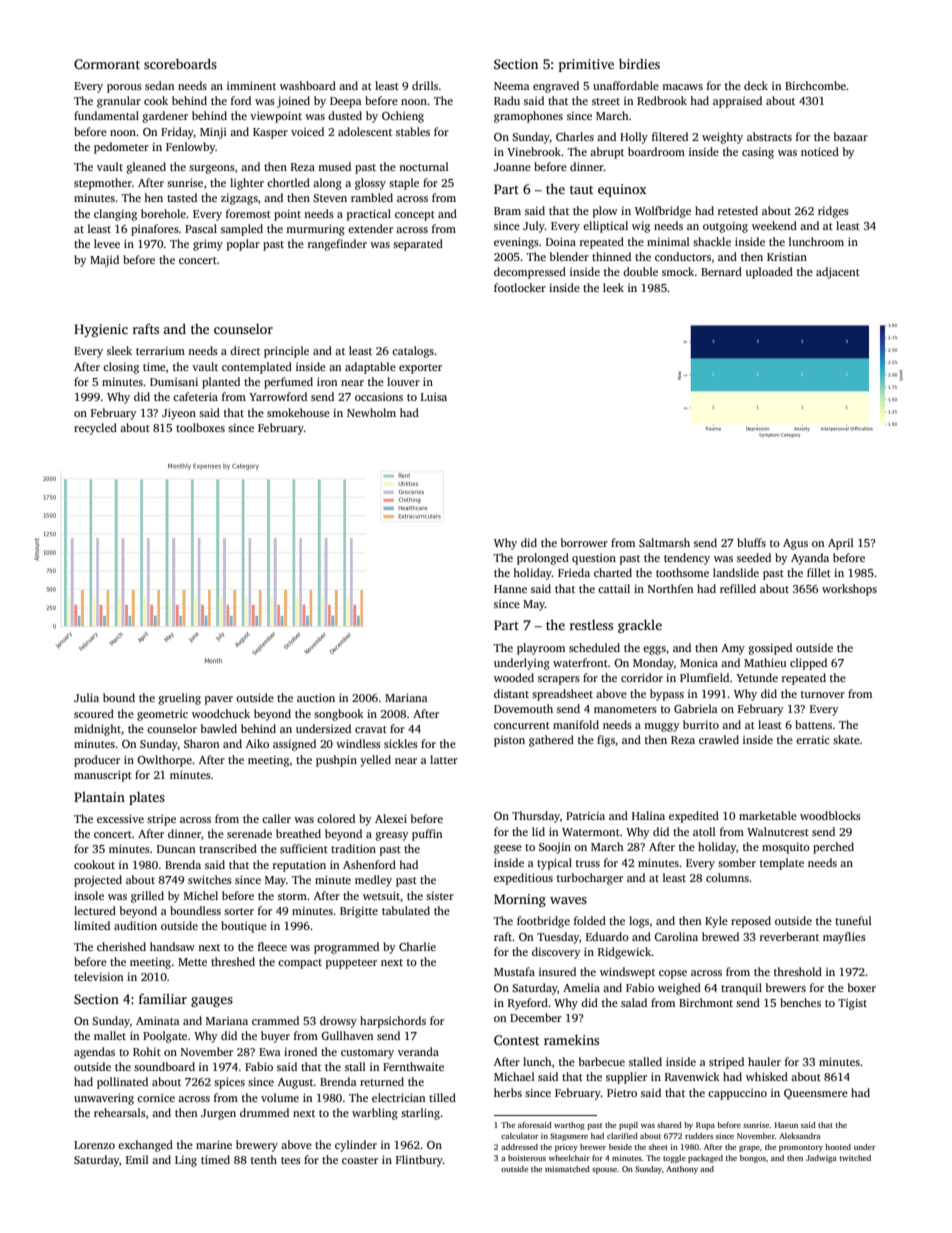  What do you see at coordinates (415, 216) in the screenshot?
I see `concept` at bounding box center [415, 216].
